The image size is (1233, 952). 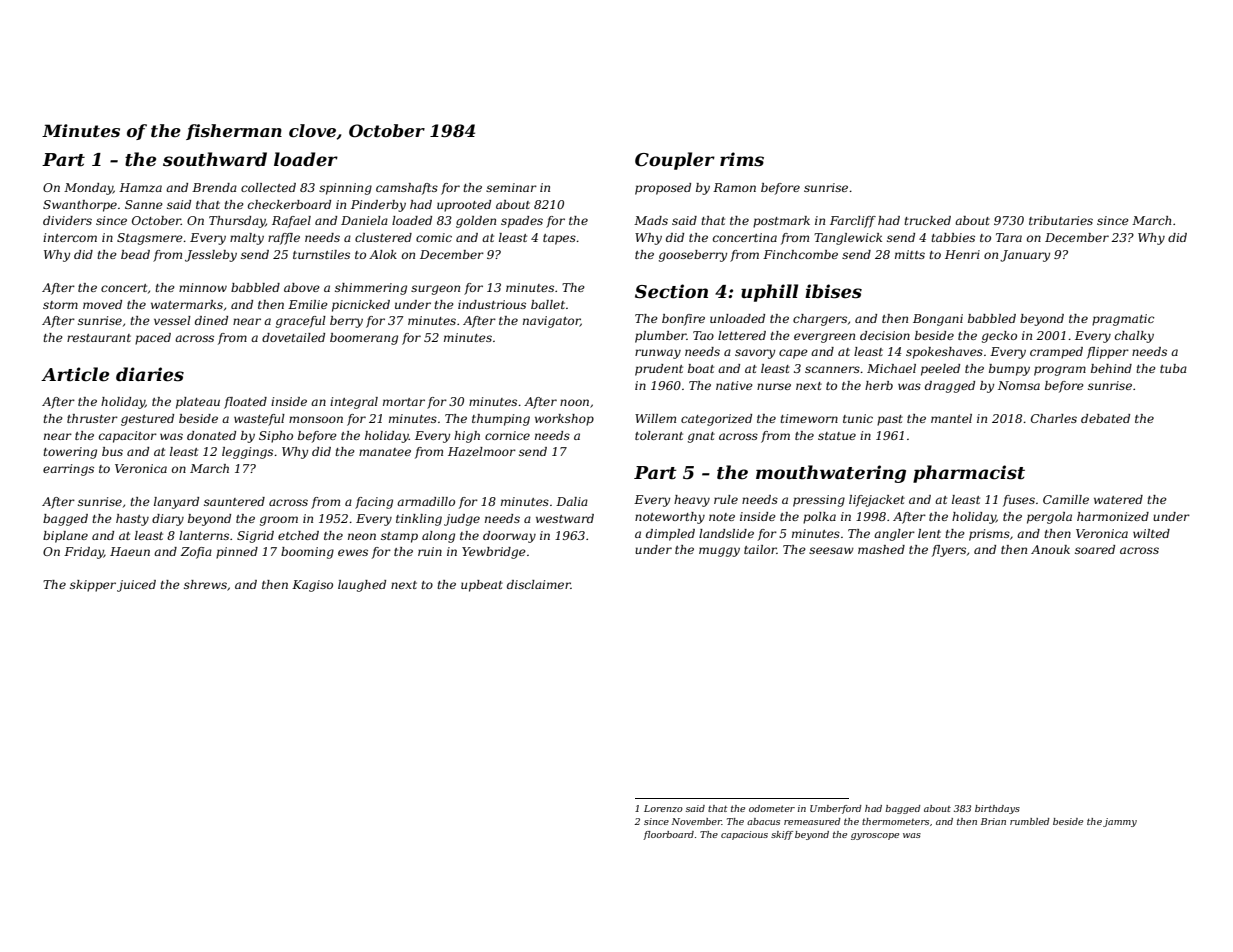 I want to click on muggy, so click(x=719, y=552).
